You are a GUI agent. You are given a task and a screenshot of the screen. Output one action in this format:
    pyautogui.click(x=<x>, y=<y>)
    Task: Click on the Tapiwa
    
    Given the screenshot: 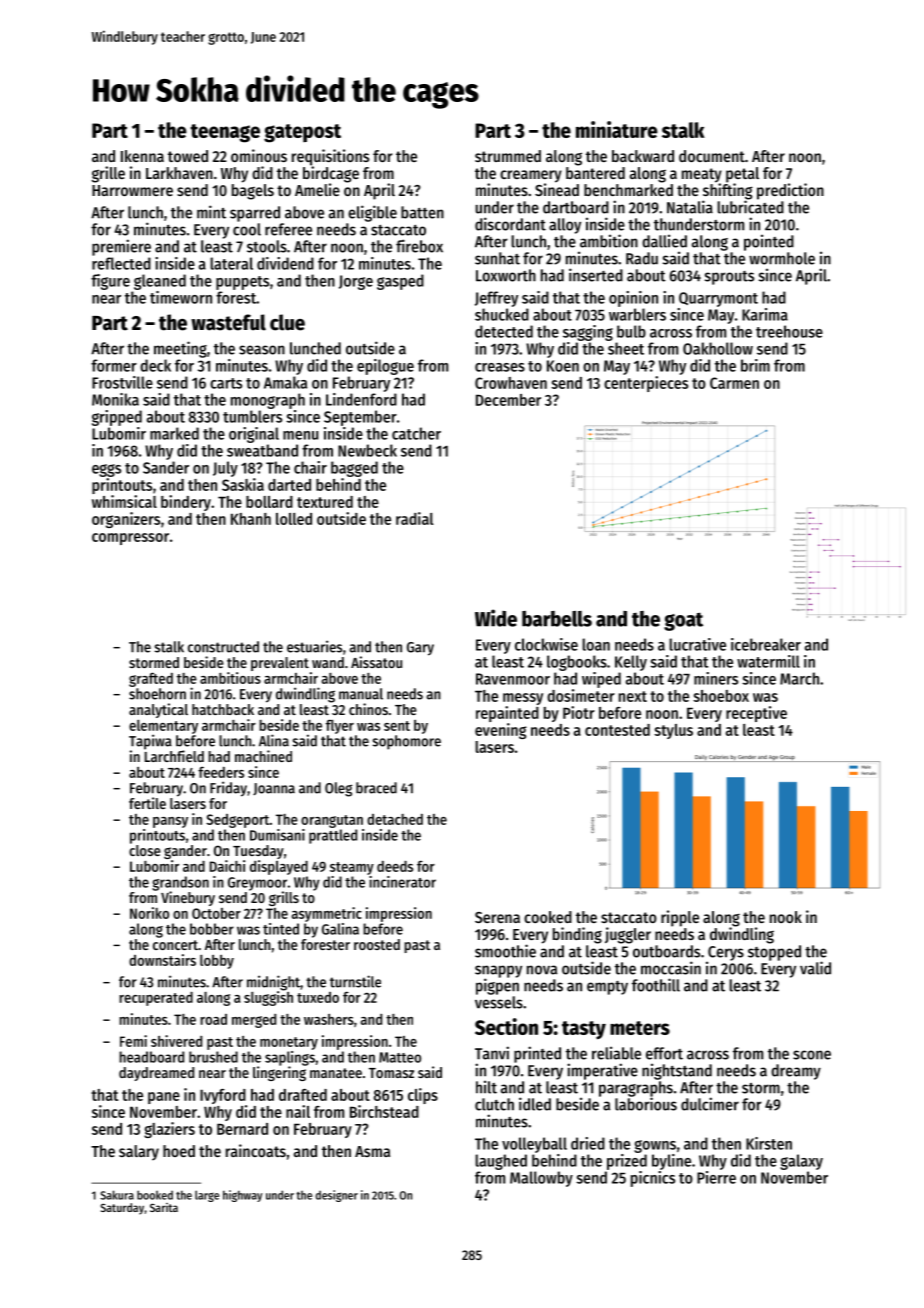 What is the action you would take?
    pyautogui.click(x=150, y=742)
